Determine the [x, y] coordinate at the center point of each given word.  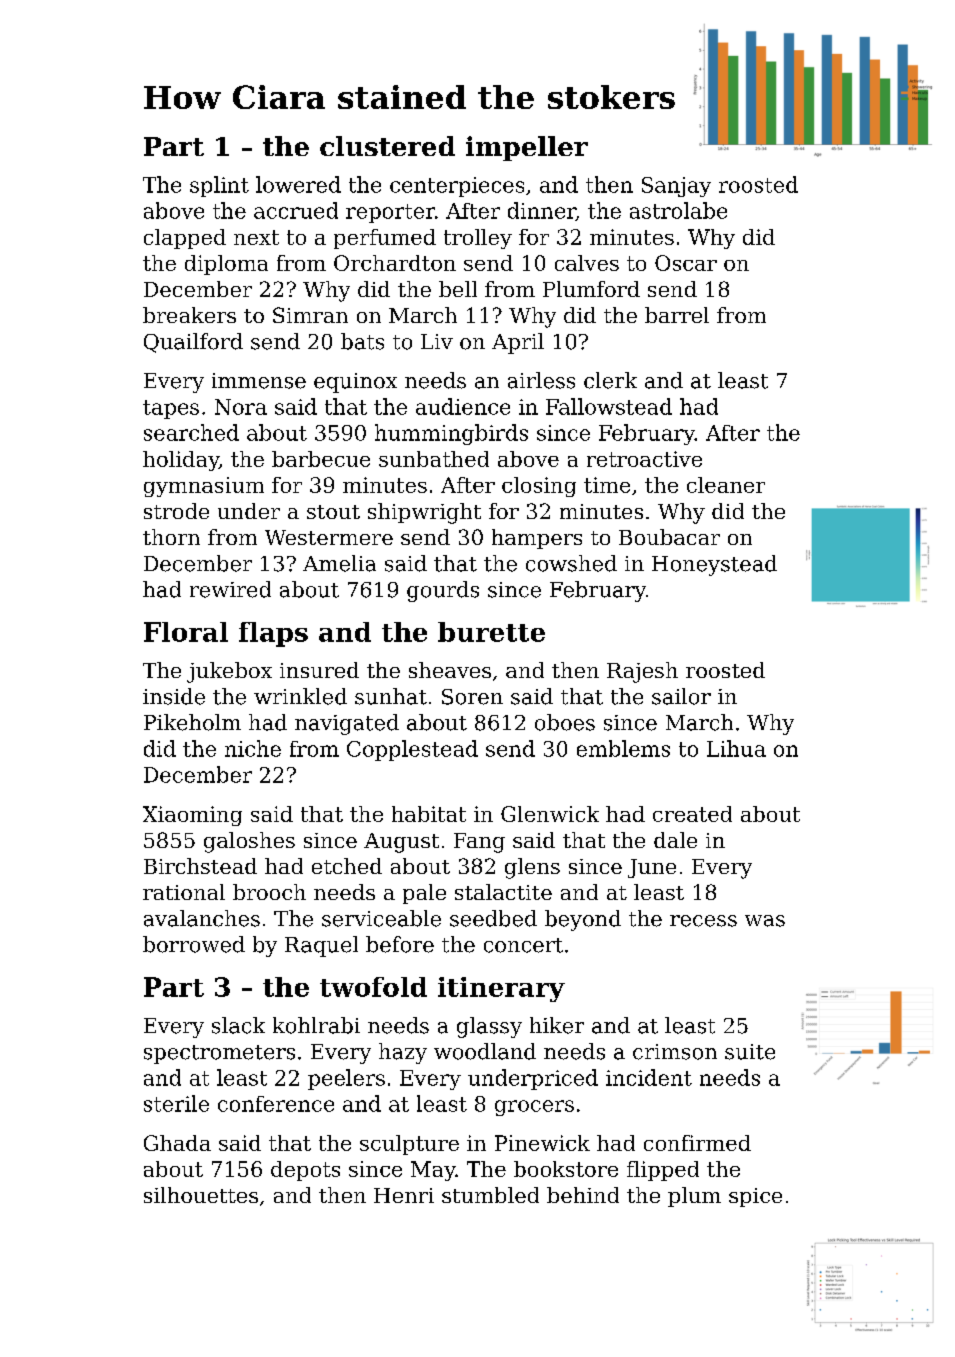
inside [174, 696]
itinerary [501, 989]
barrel [677, 315]
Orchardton [395, 263]
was [765, 921]
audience [463, 406]
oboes [565, 722]
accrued [296, 210]
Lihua [736, 748]
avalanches [202, 918]
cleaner [726, 485]
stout [333, 512]
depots [305, 1171]
